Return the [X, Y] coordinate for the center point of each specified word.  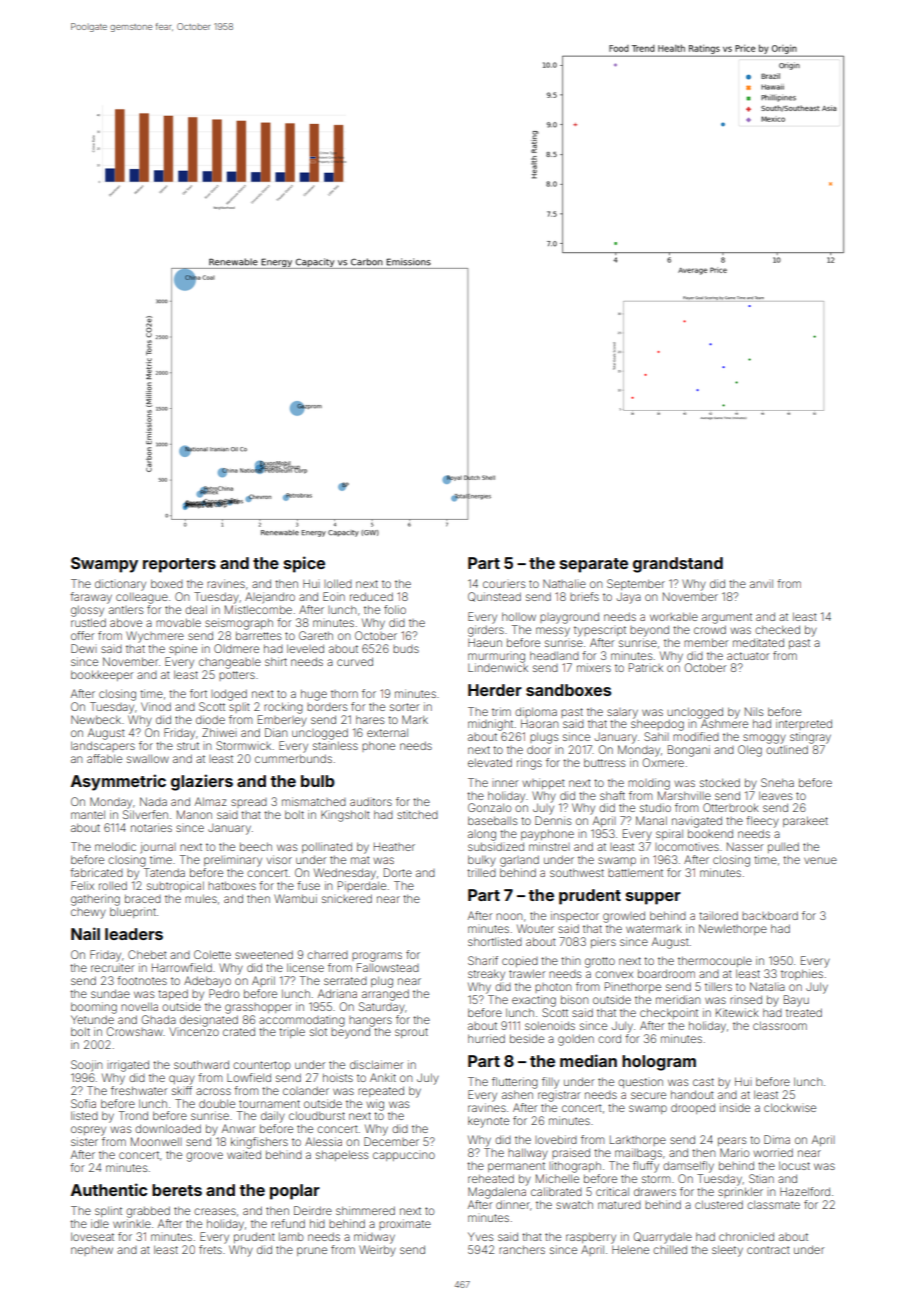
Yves [481, 1236]
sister [84, 1141]
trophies [802, 974]
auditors [371, 801]
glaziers [202, 782]
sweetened [264, 954]
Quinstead [494, 597]
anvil [761, 583]
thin [570, 961]
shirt [276, 661]
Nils [754, 711]
